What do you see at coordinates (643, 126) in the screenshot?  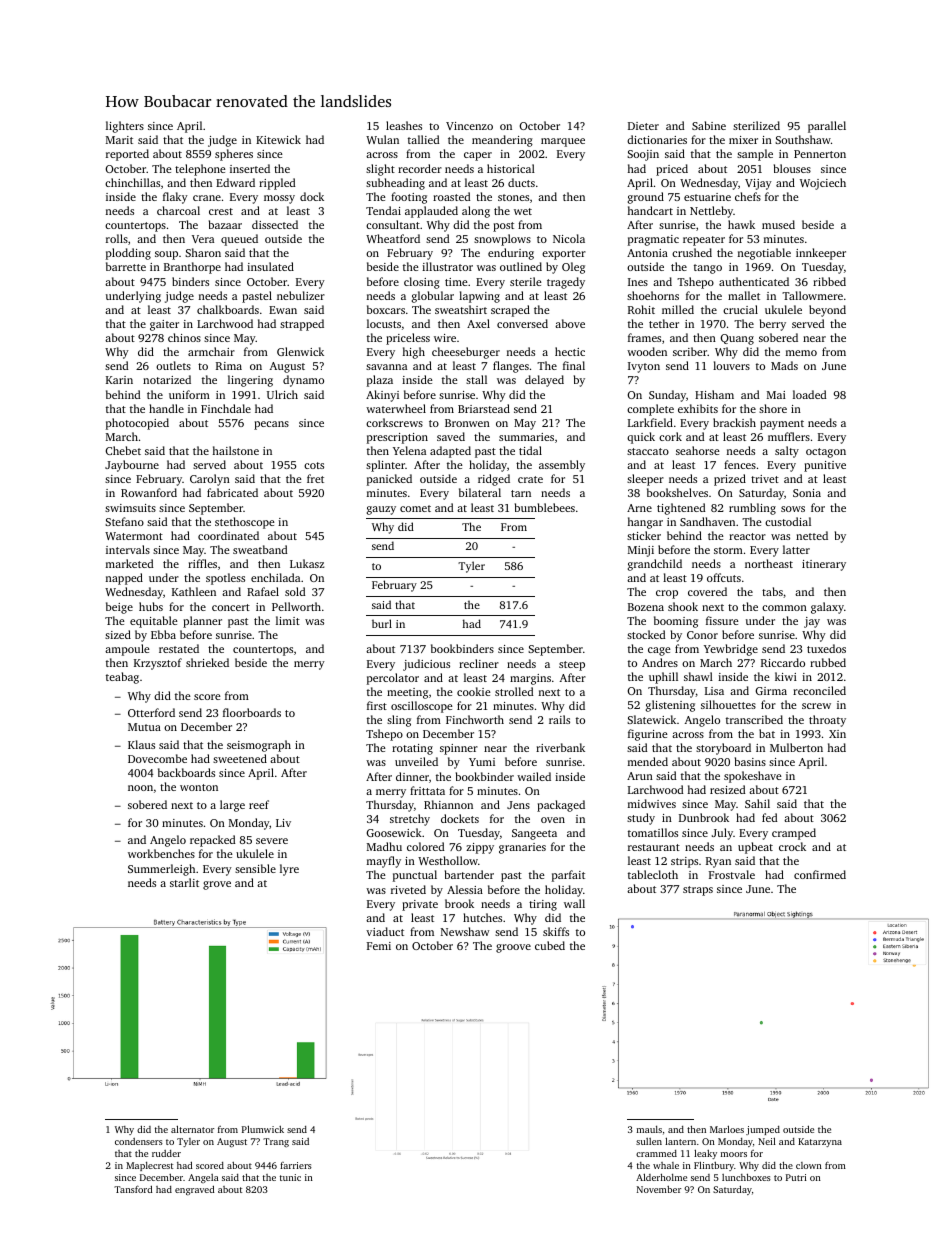 I see `Dieter` at bounding box center [643, 126].
